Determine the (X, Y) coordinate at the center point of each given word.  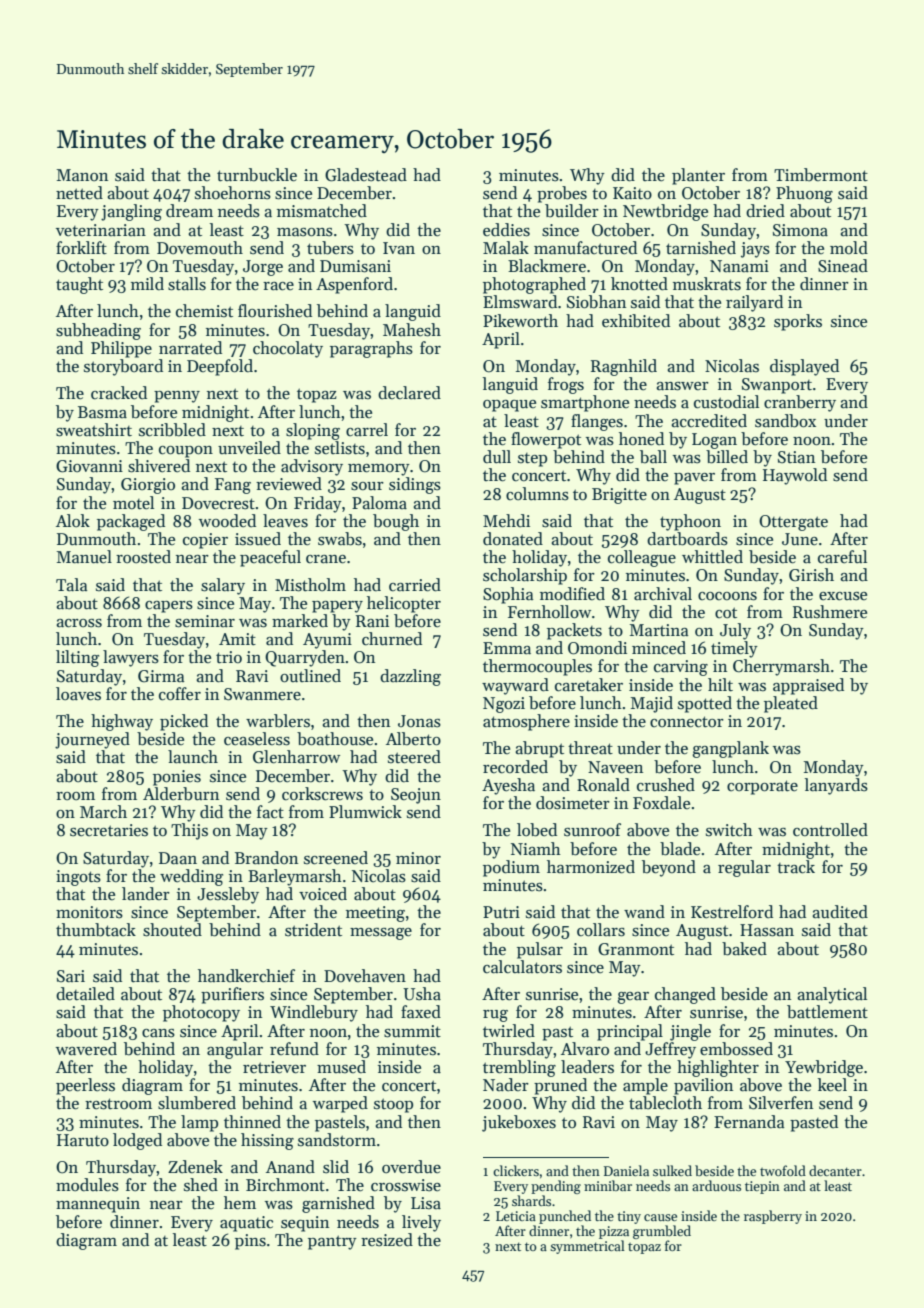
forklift (81, 248)
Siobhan (596, 302)
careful (842, 557)
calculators (522, 967)
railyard (754, 303)
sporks (798, 322)
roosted (143, 557)
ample (645, 1086)
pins (250, 1242)
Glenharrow (296, 757)
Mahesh (412, 330)
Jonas (419, 721)
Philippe (121, 349)
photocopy (201, 1013)
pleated (791, 704)
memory (379, 470)
